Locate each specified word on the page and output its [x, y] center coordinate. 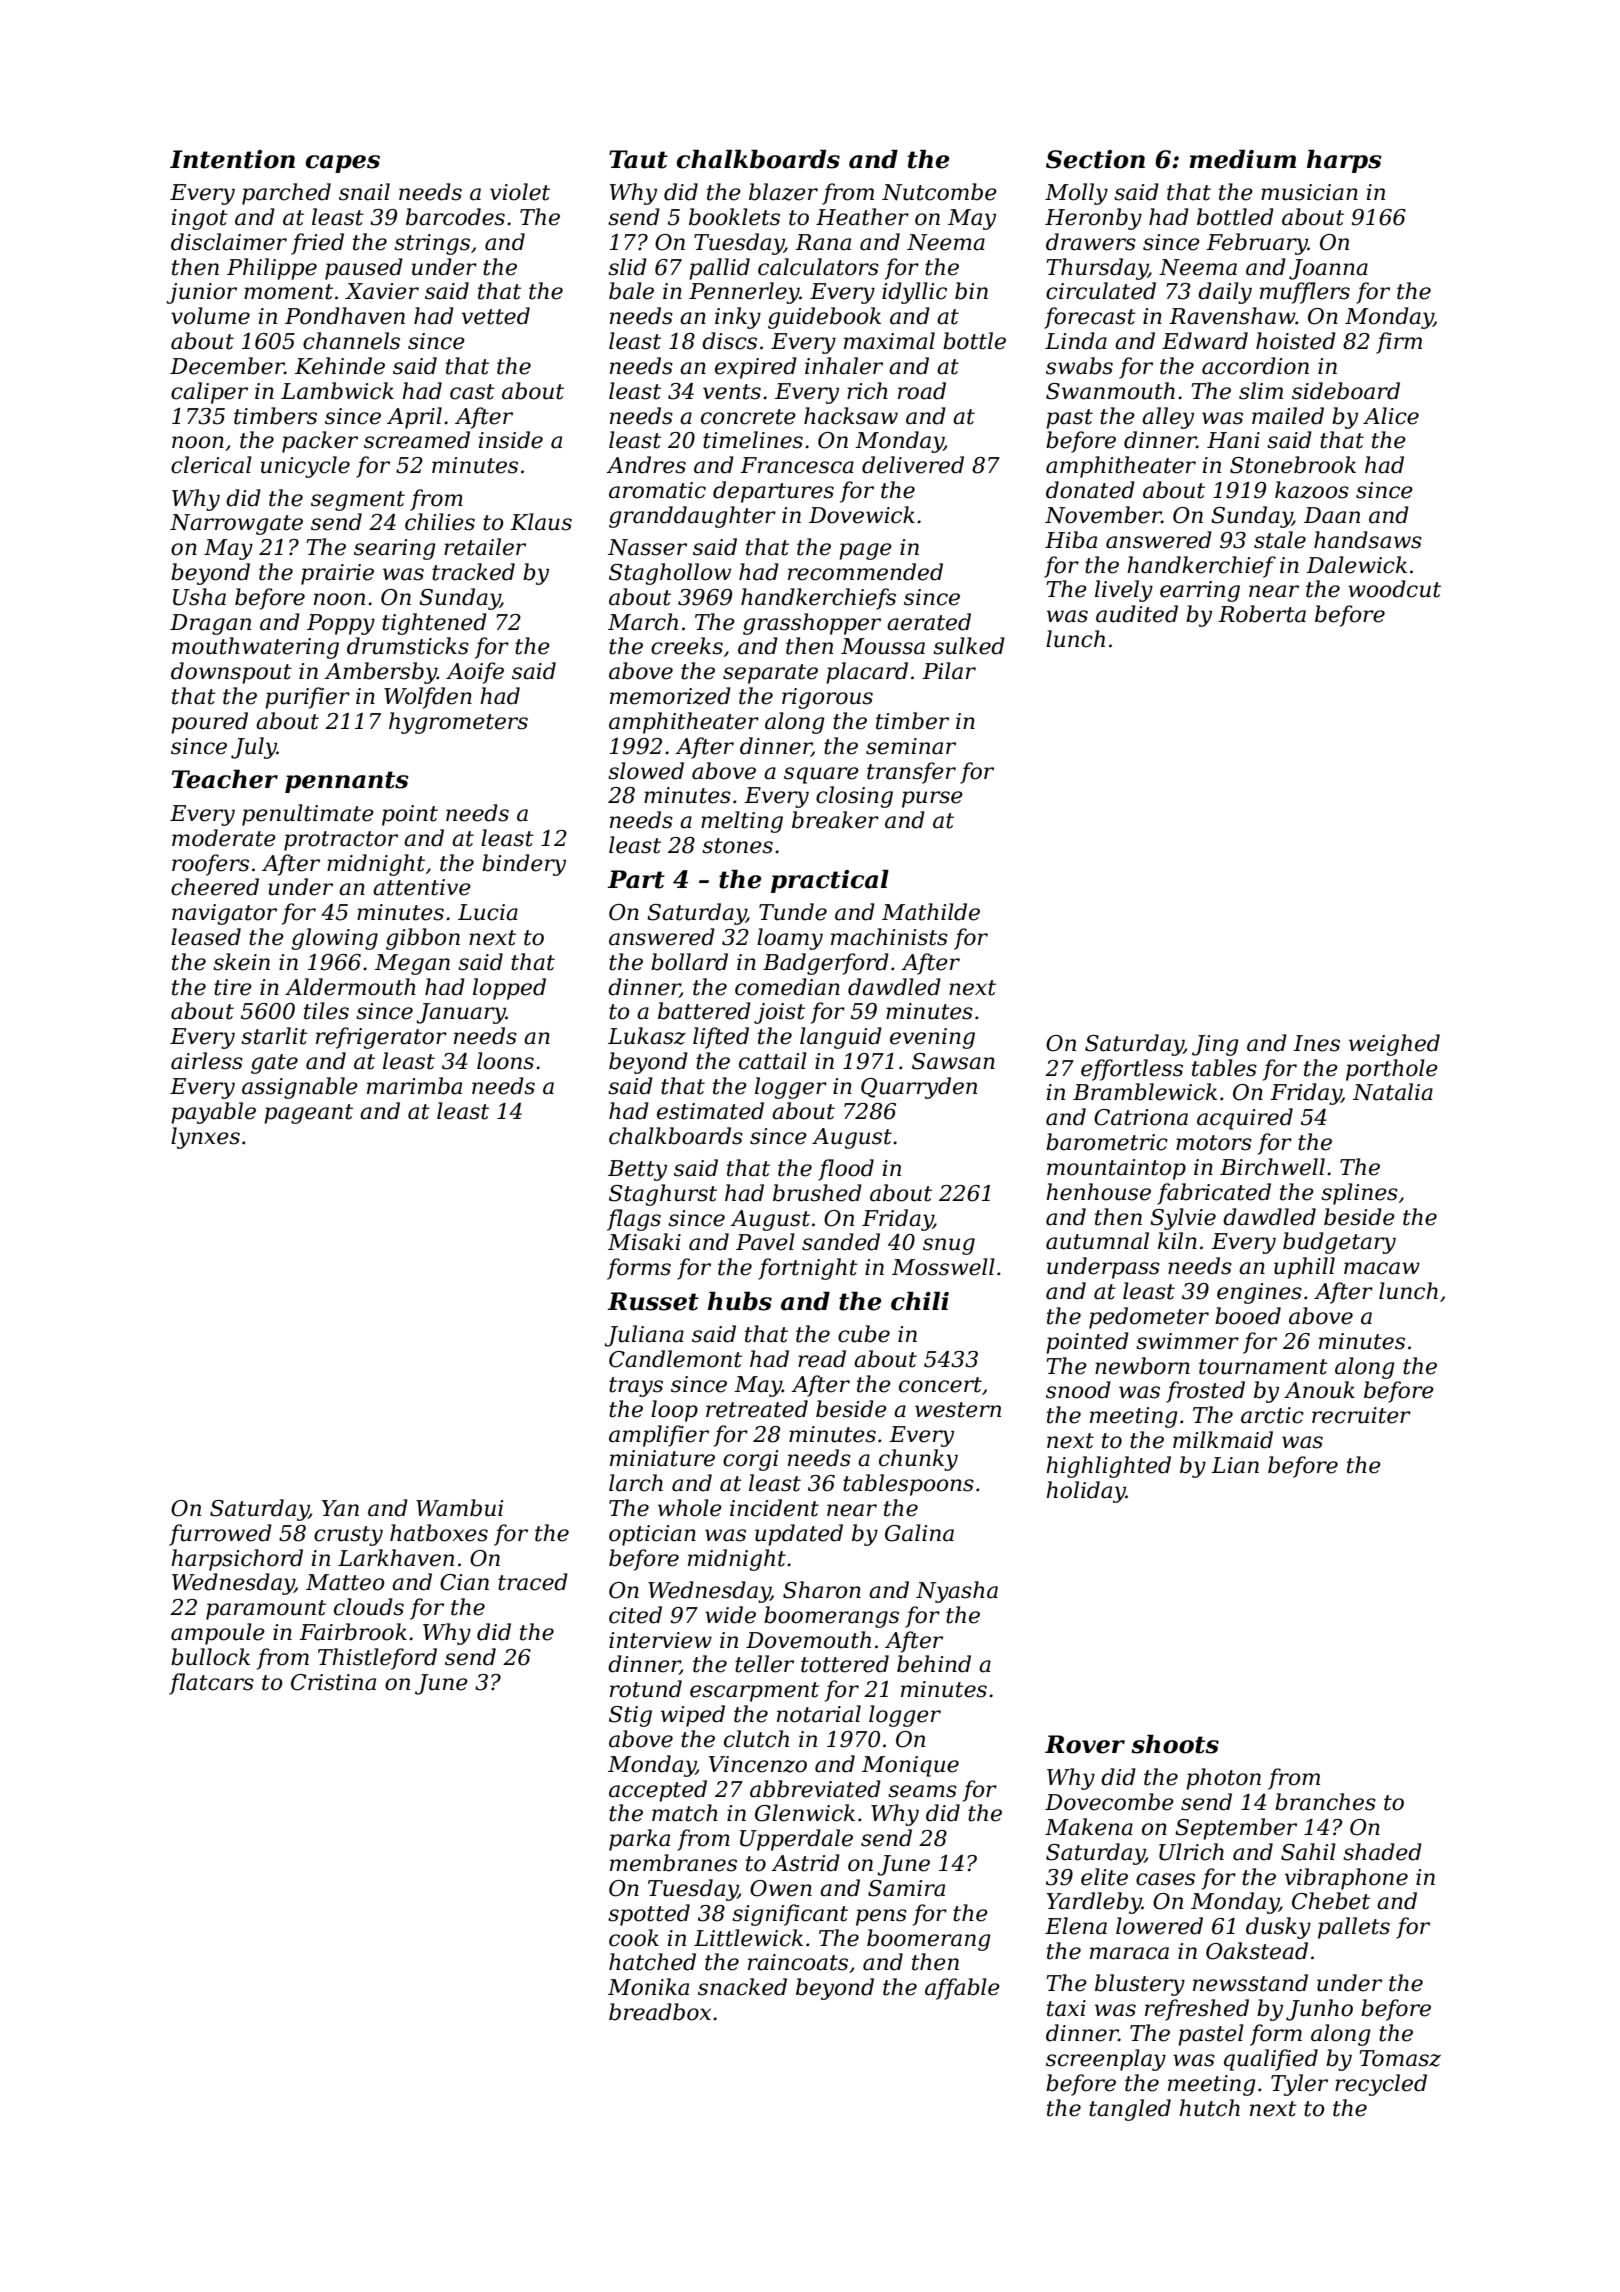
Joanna [1328, 269]
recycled [1381, 2085]
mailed [1288, 416]
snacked [742, 1987]
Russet [653, 1301]
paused [364, 269]
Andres [646, 465]
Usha [199, 597]
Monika [648, 1987]
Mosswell [943, 1267]
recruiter [1361, 1415]
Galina [919, 1533]
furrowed [220, 1535]
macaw [1382, 1268]
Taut [638, 159]
